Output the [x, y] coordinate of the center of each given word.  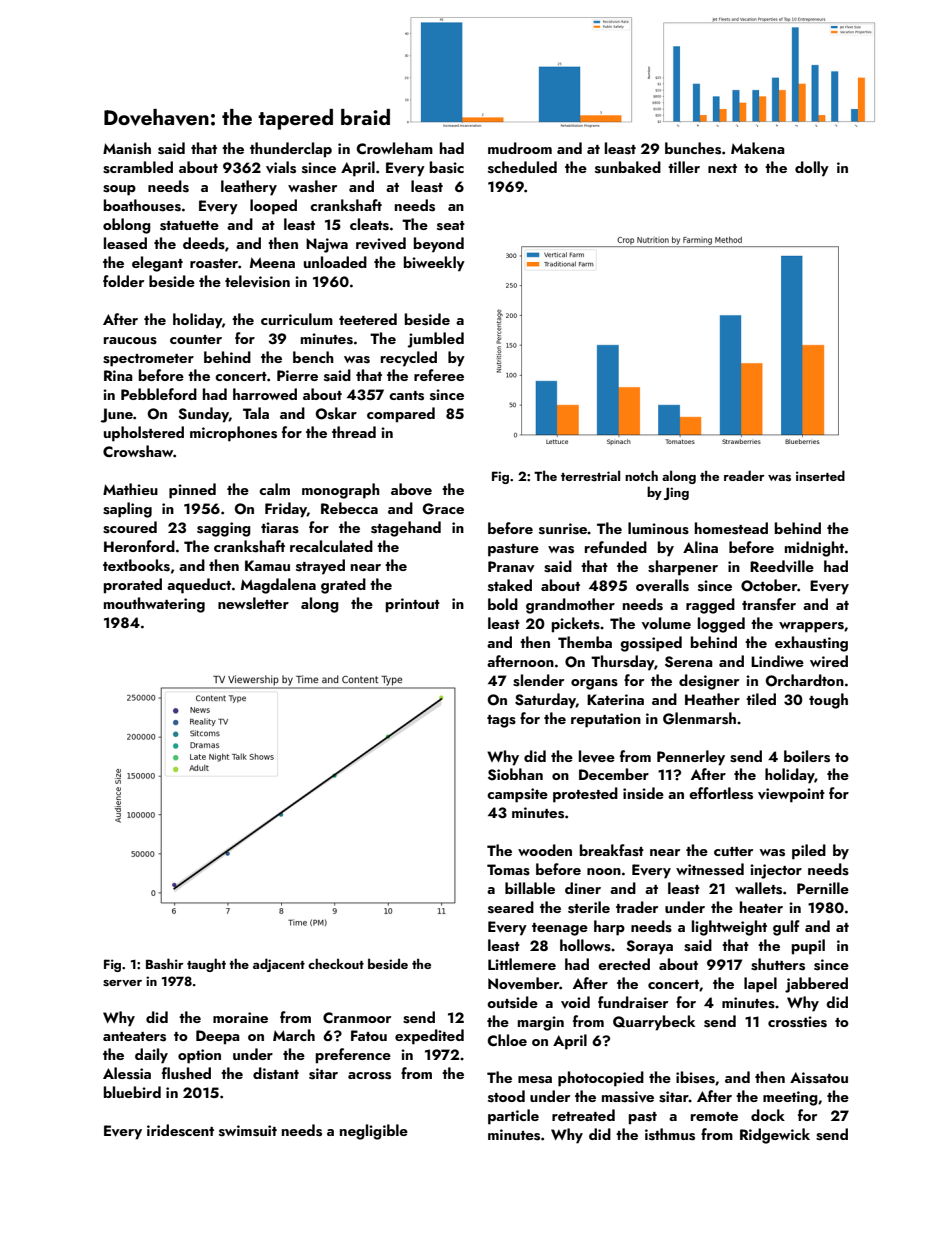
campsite [517, 795]
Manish [127, 148]
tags [501, 721]
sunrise [563, 529]
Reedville [782, 566]
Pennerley [691, 758]
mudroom [520, 148]
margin [541, 1023]
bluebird [132, 1092]
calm [274, 489]
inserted [820, 475]
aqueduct [199, 586]
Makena [758, 148]
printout [413, 605]
